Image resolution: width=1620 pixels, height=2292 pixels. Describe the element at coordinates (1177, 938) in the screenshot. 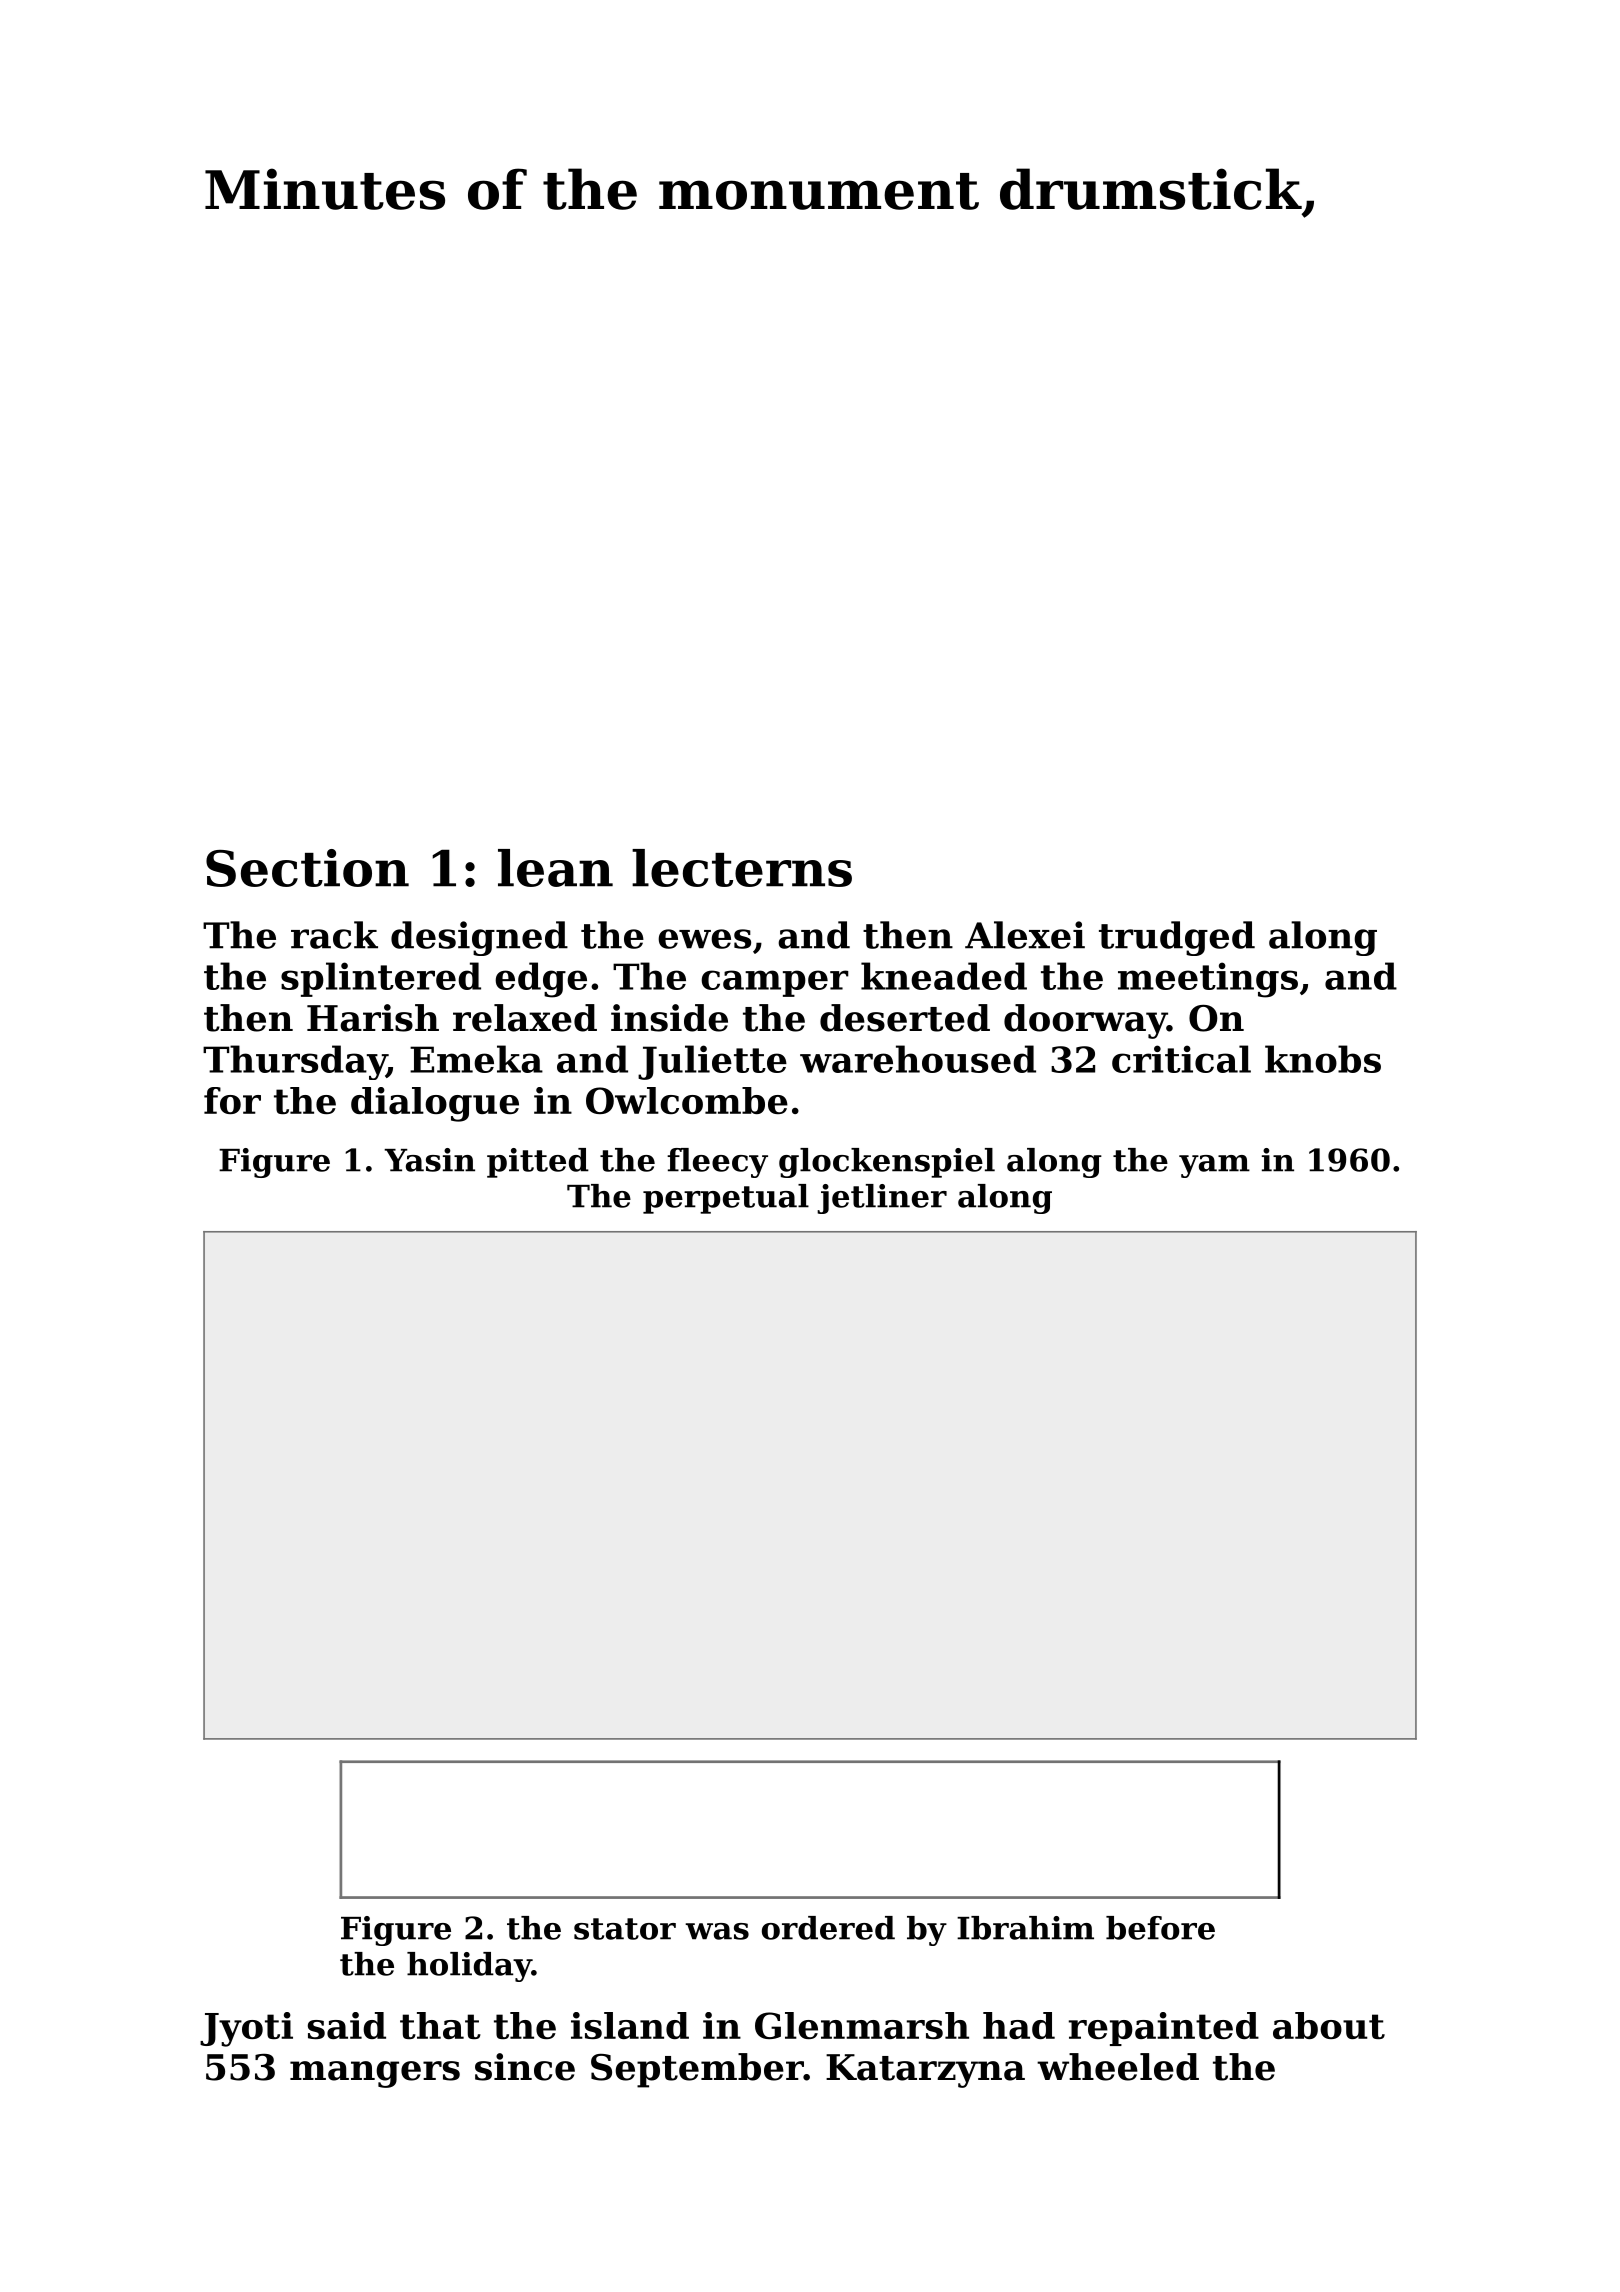

I see `trudged` at that location.
